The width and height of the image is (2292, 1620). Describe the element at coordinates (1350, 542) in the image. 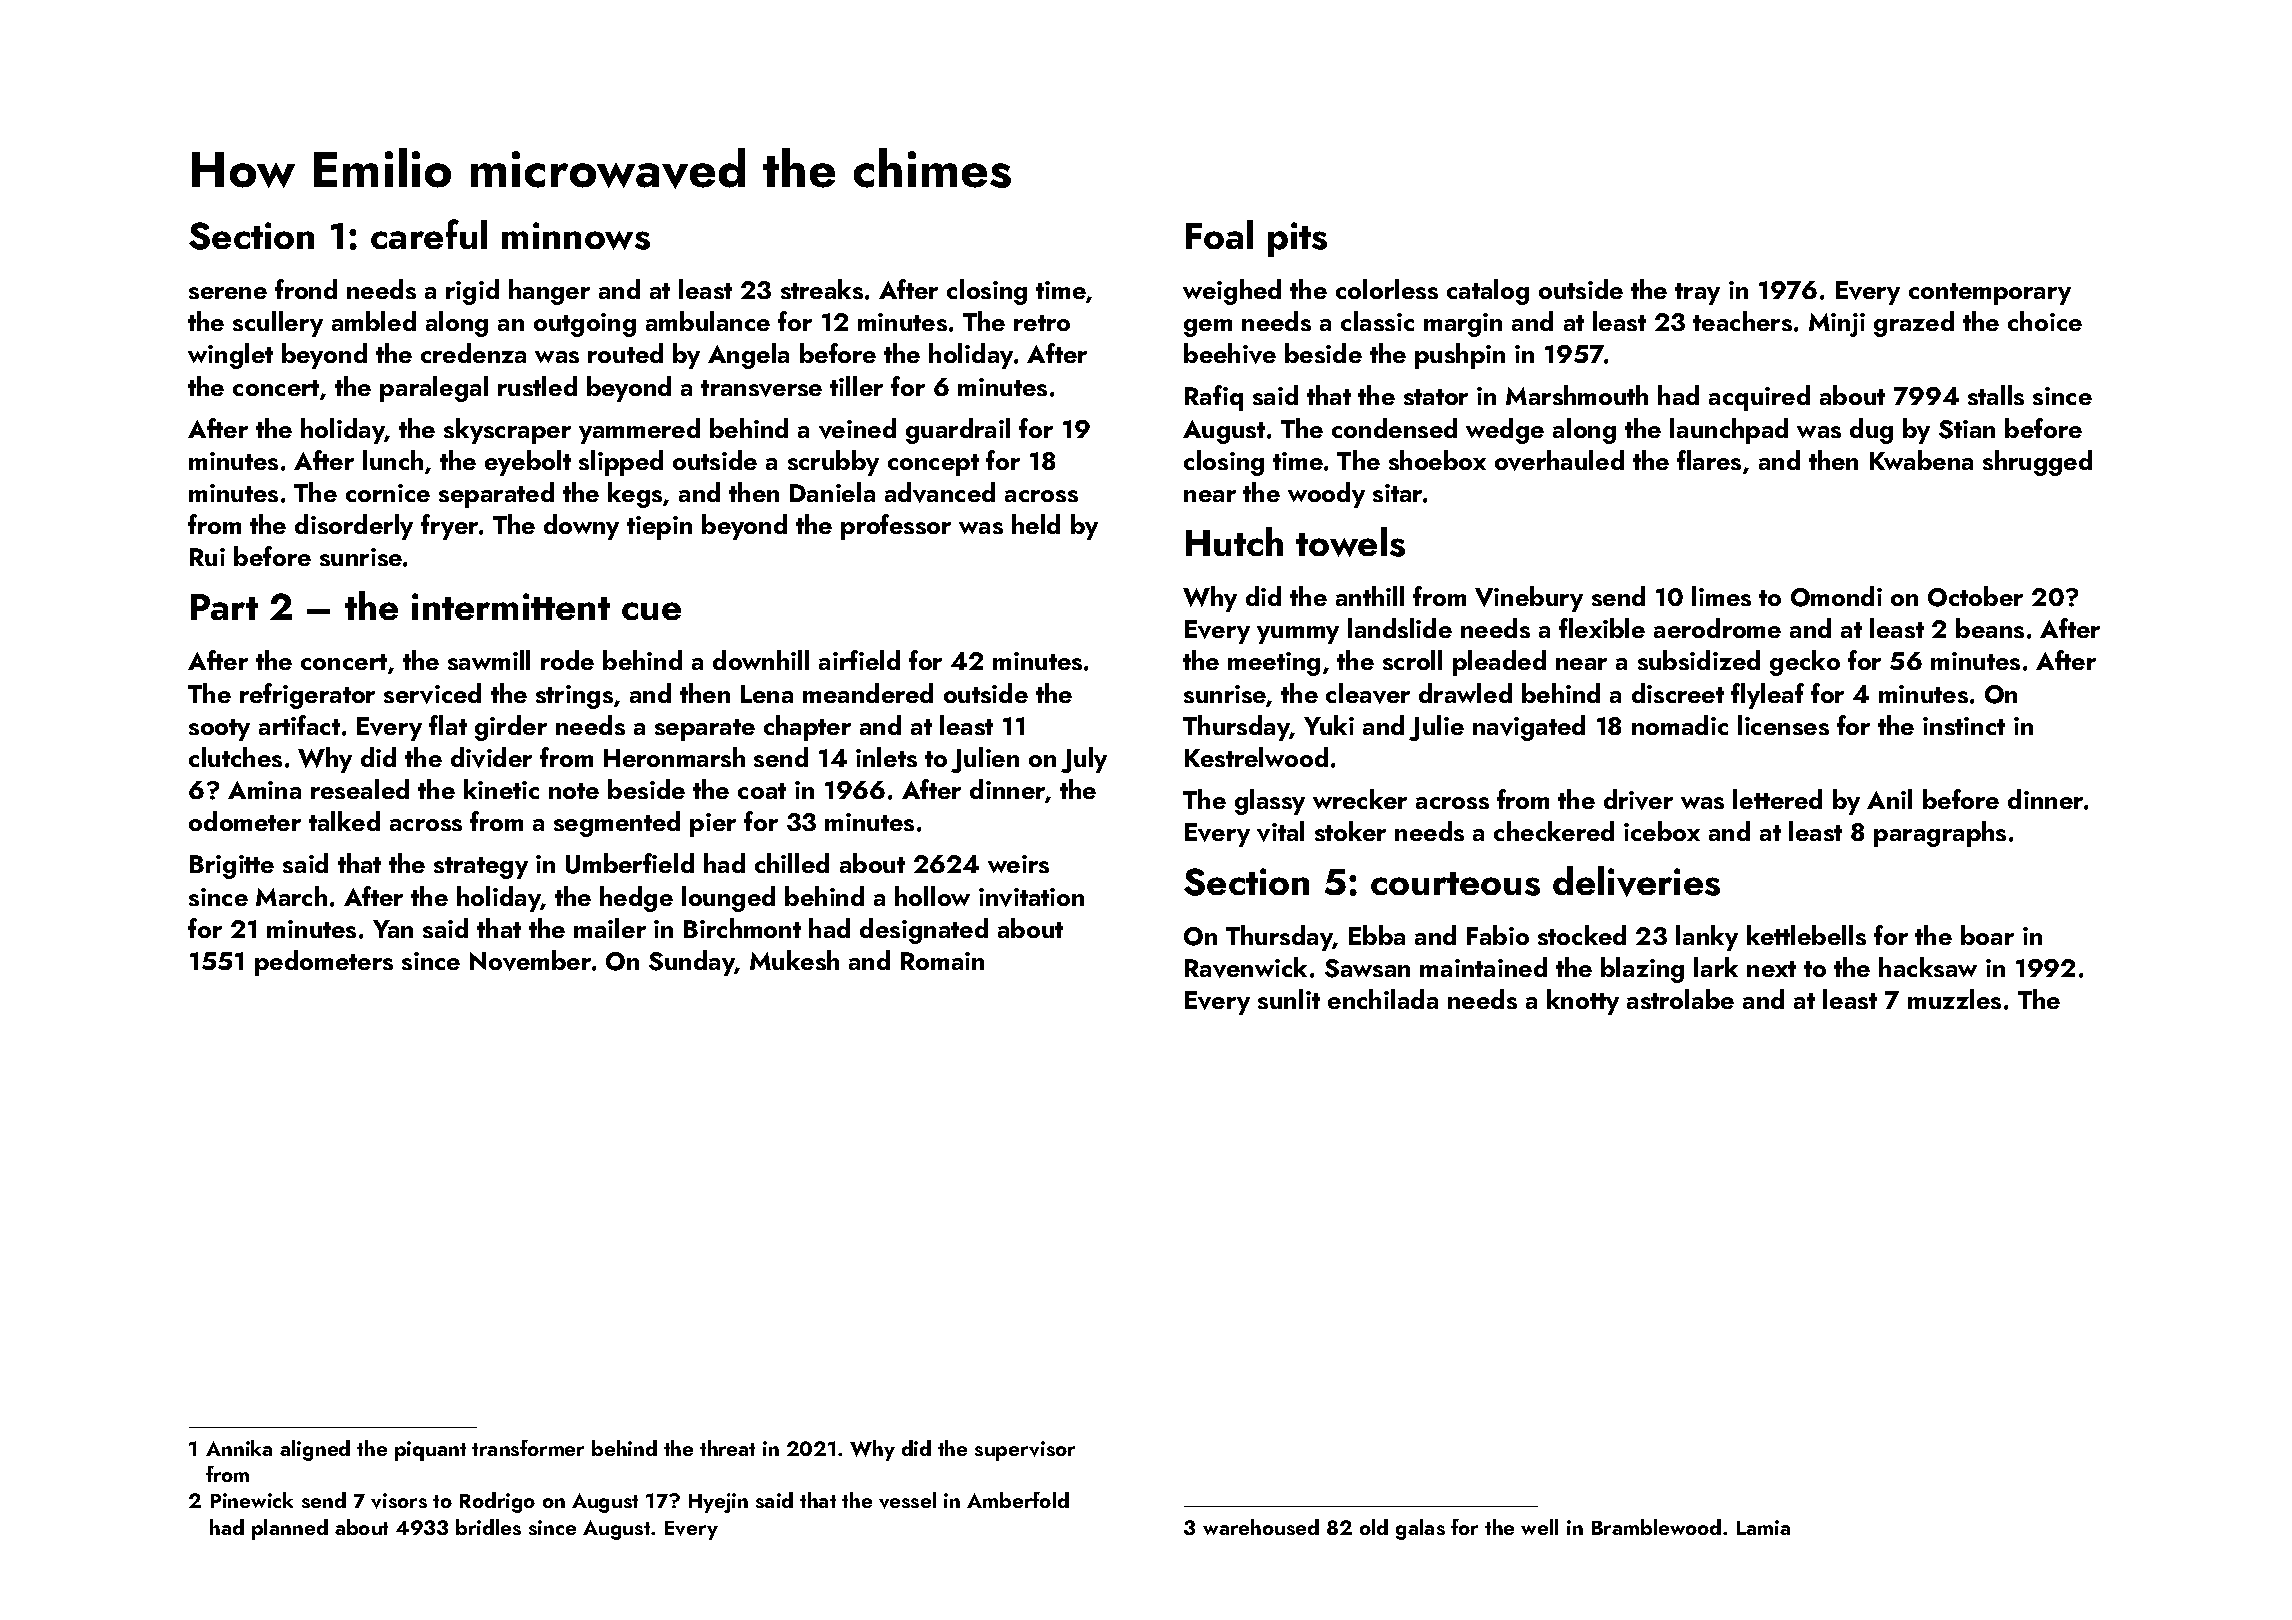

I see `towels` at that location.
